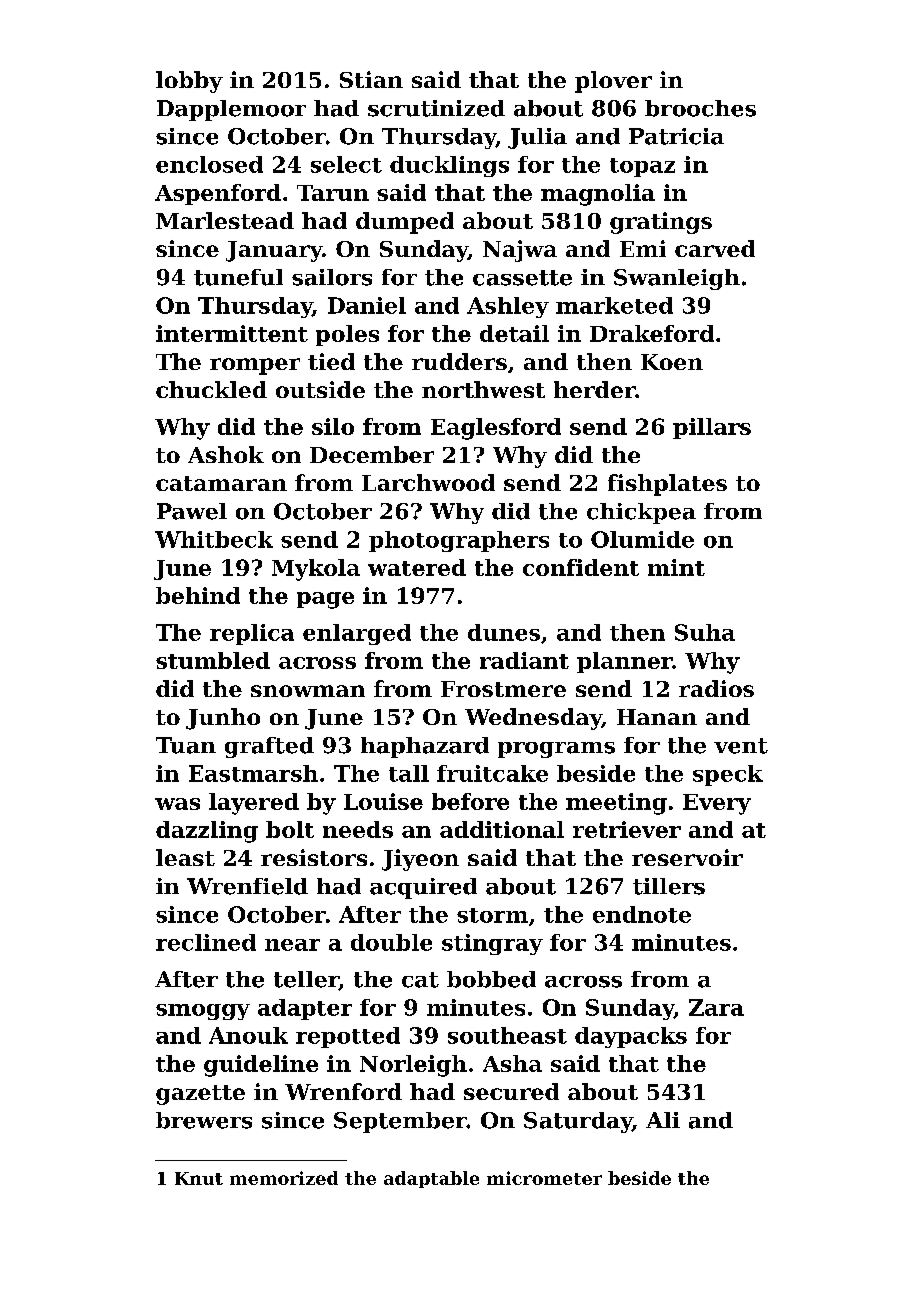  What do you see at coordinates (507, 1035) in the screenshot?
I see `southeast` at bounding box center [507, 1035].
